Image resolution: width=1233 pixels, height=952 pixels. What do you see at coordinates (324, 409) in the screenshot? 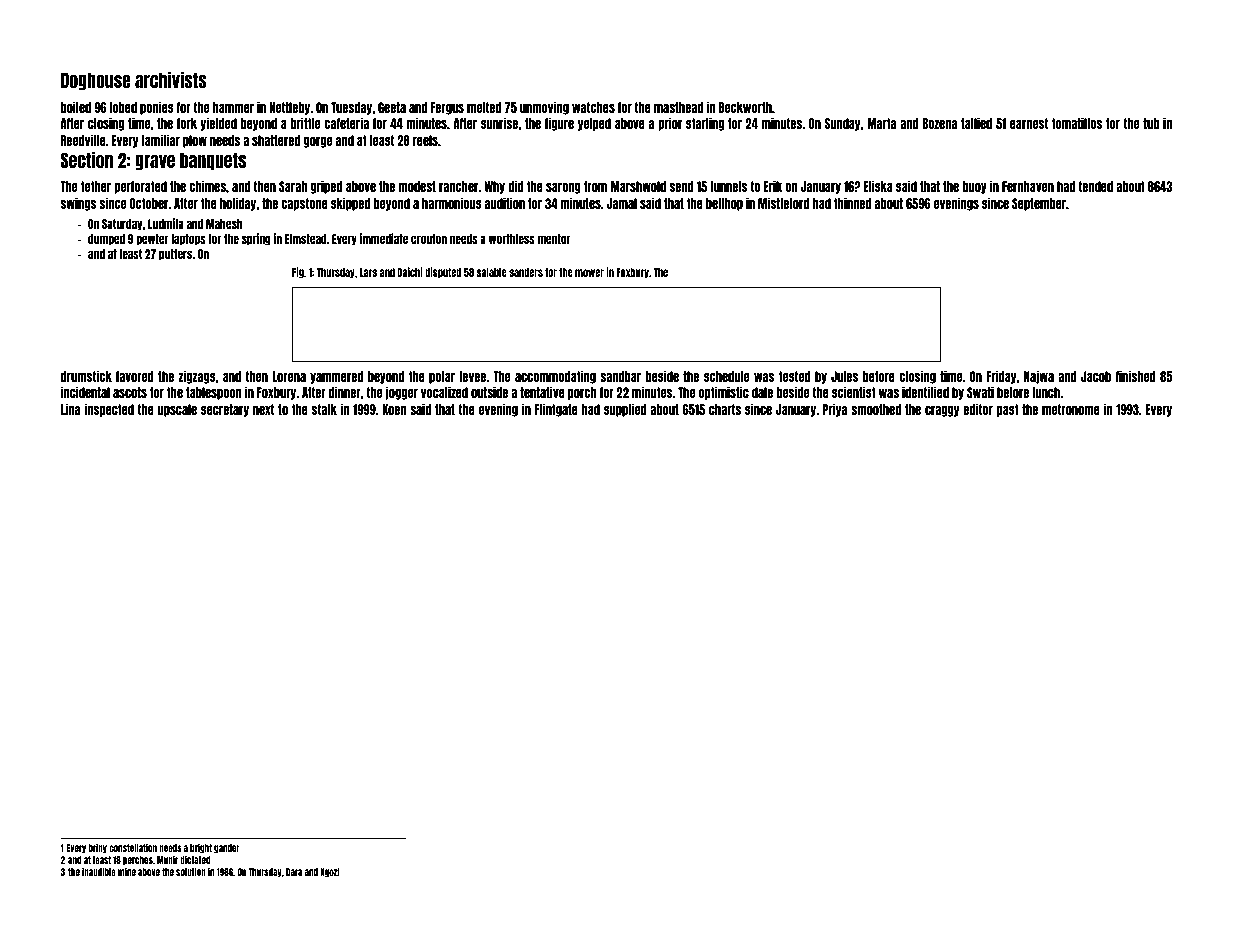
I see `stalk` at bounding box center [324, 409].
